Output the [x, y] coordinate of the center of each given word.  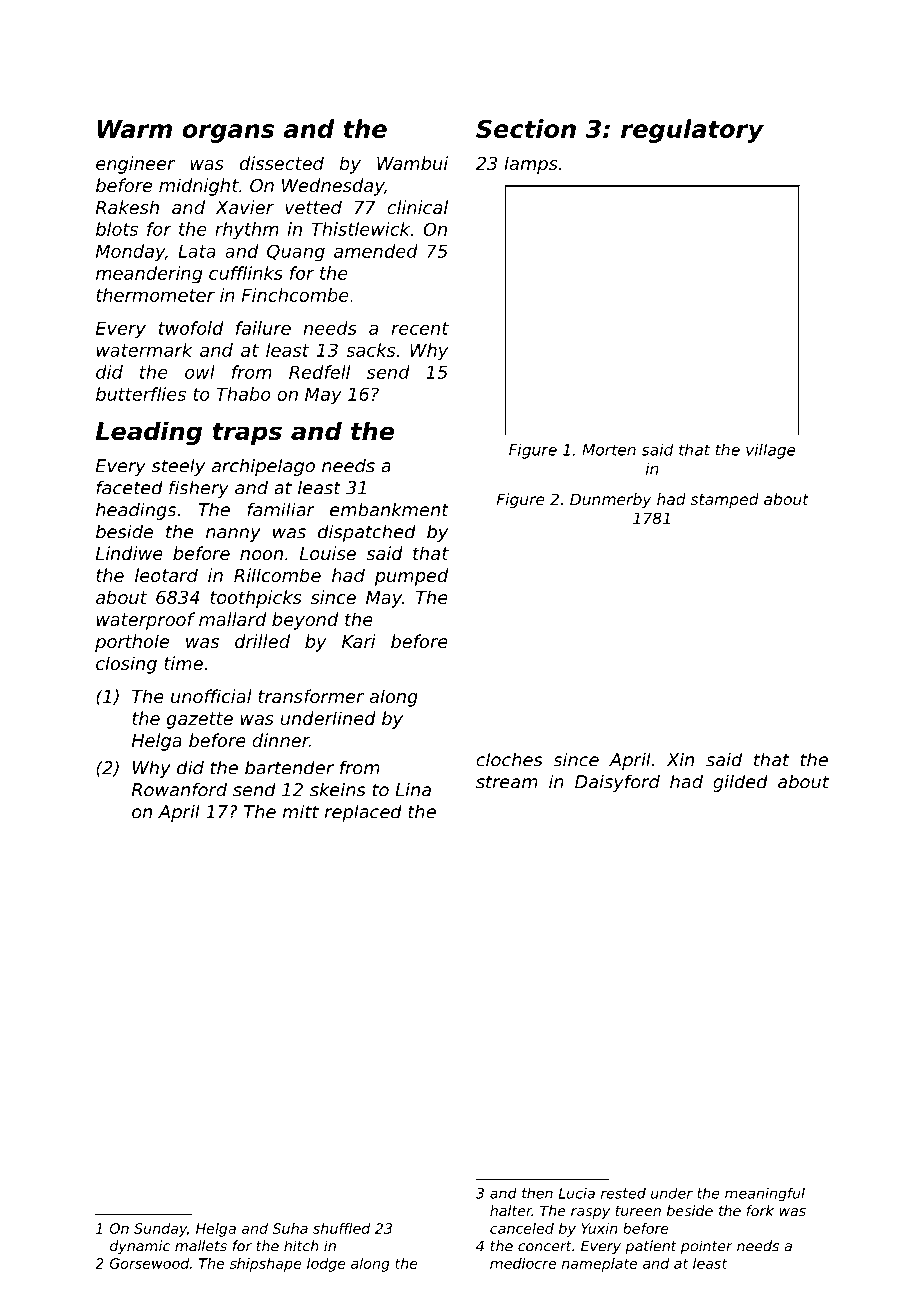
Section [526, 128]
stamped [725, 500]
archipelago [263, 467]
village [771, 451]
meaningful [765, 1194]
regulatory [692, 131]
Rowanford [179, 789]
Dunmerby [610, 500]
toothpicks [256, 599]
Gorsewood [150, 1263]
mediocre [523, 1263]
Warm [135, 129]
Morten [609, 450]
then [537, 1193]
